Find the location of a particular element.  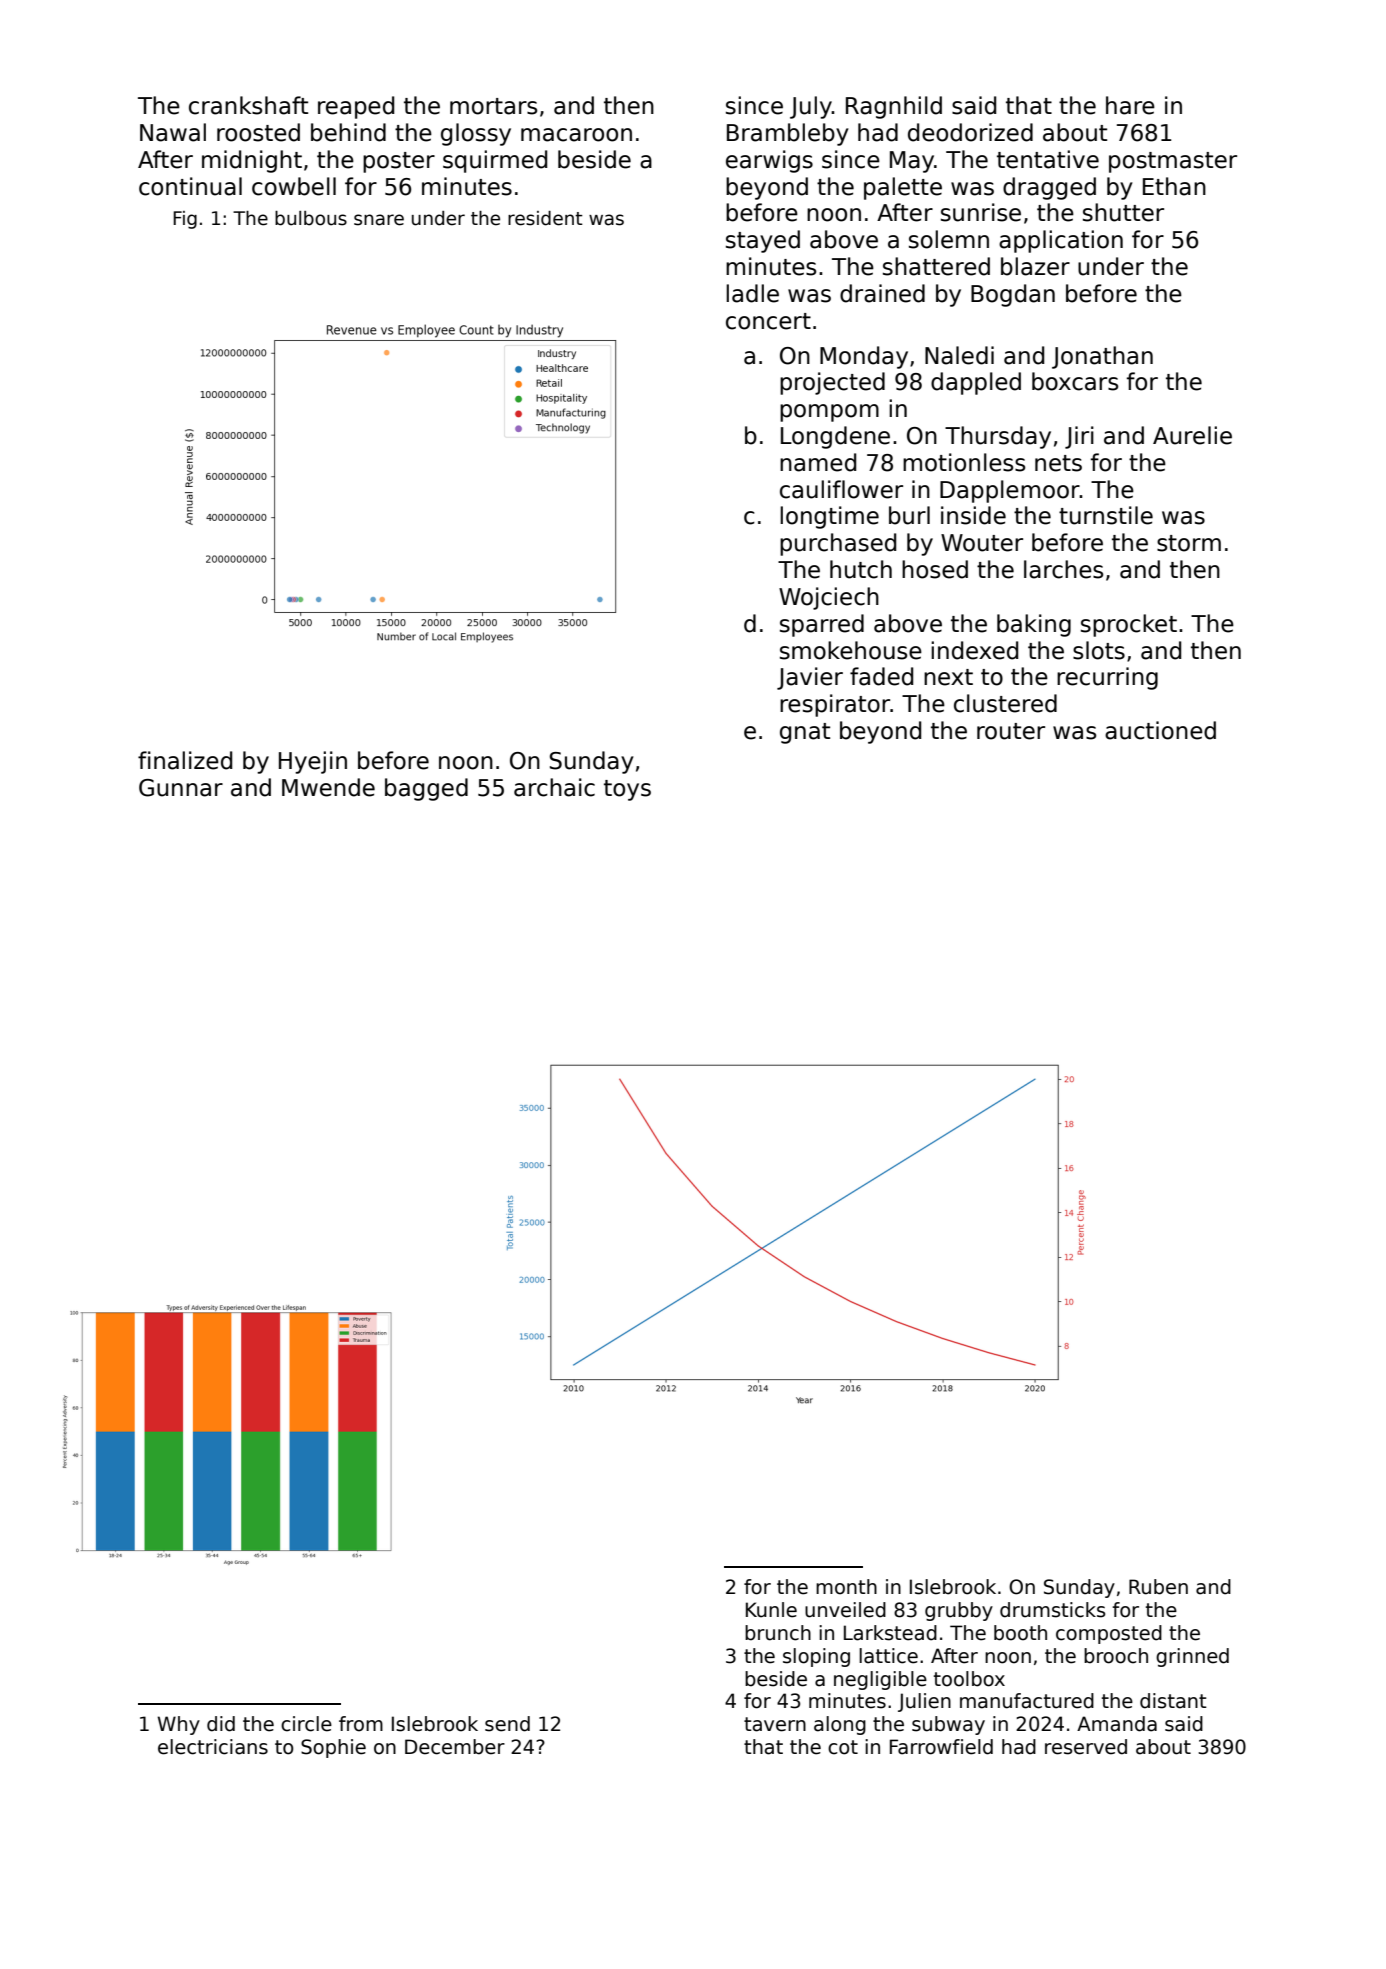

circle is located at coordinates (306, 1724).
